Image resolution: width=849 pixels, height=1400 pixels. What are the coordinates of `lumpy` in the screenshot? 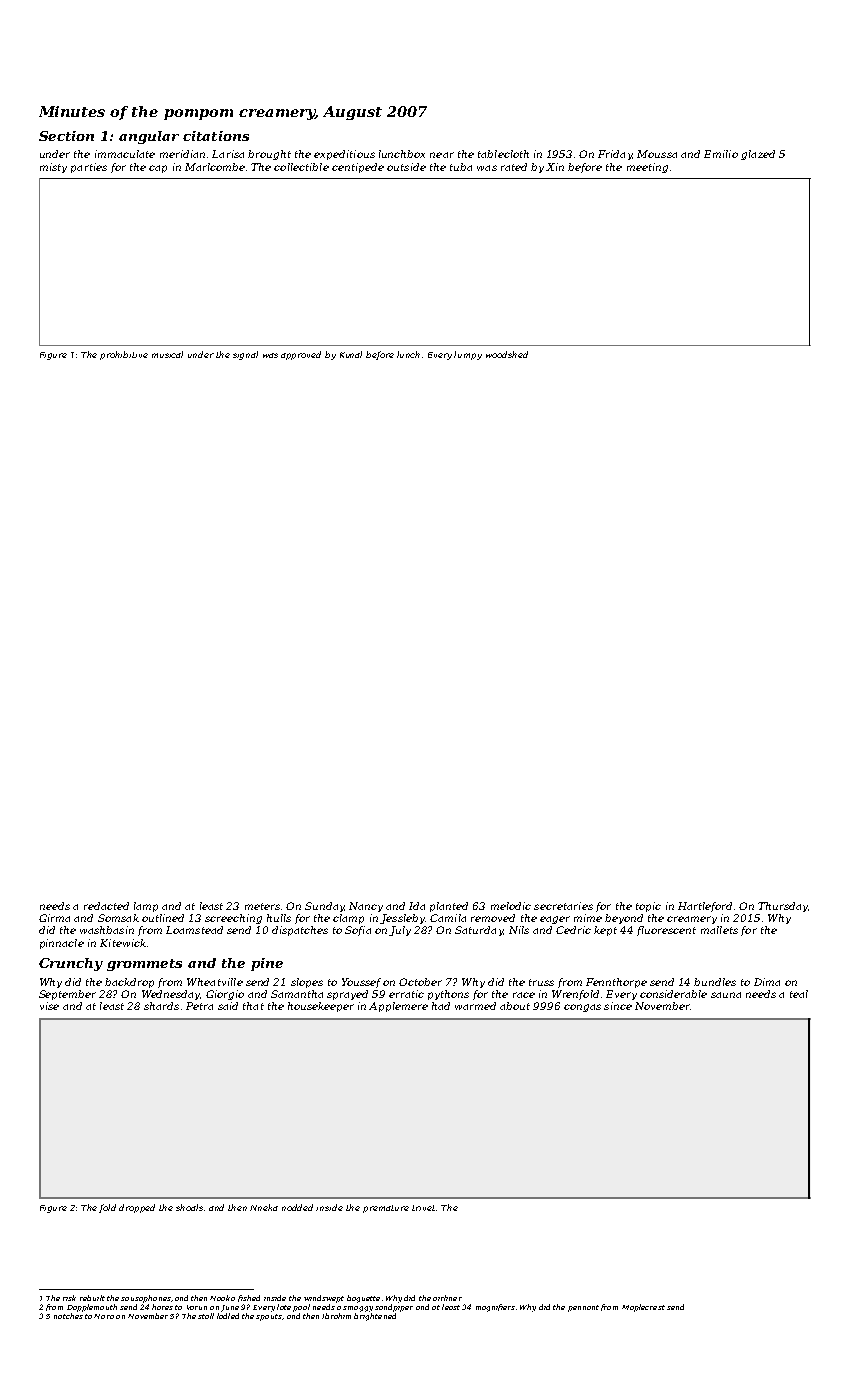 It's located at (468, 355).
